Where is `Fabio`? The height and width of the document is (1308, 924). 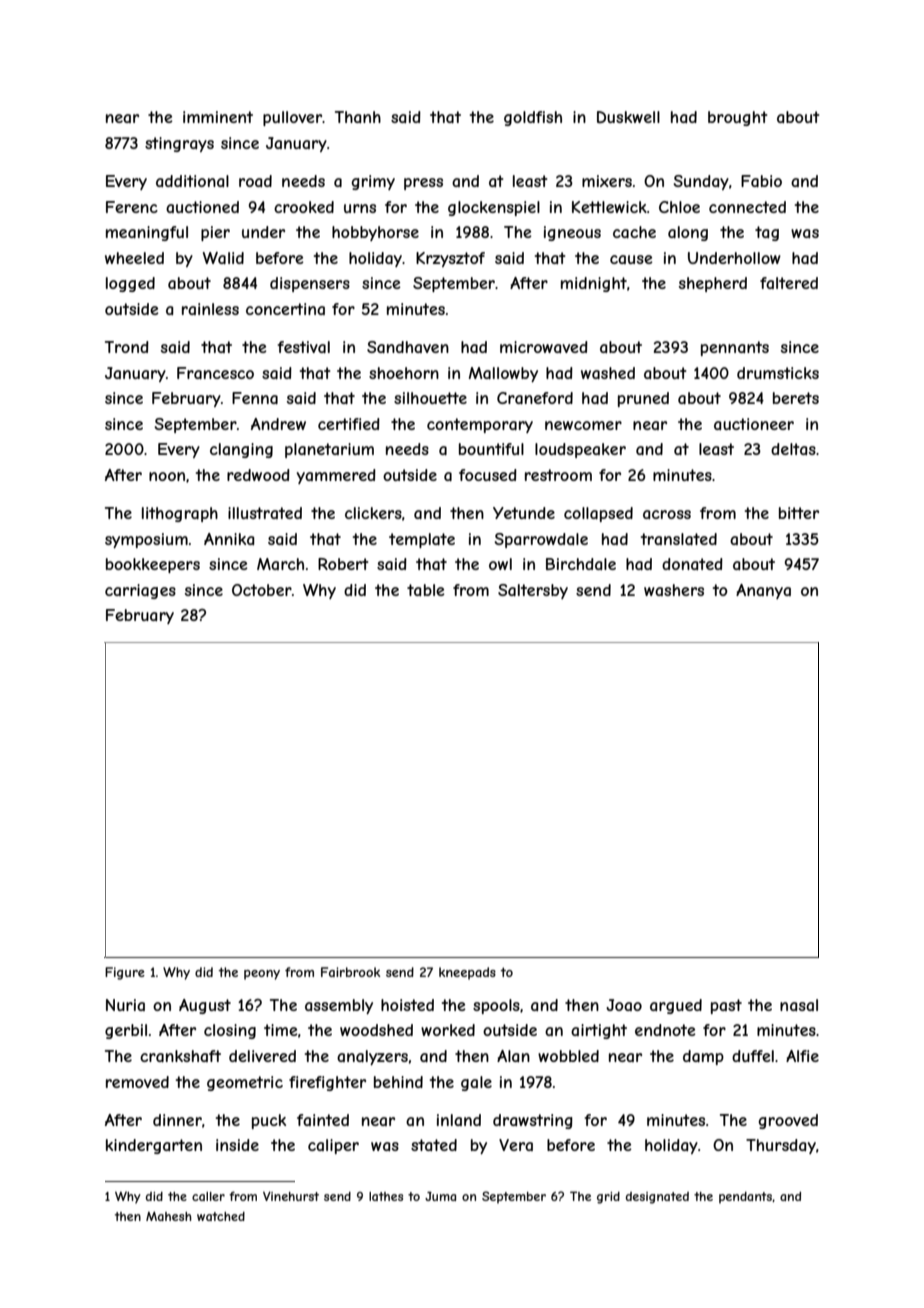 Fabio is located at coordinates (761, 181).
